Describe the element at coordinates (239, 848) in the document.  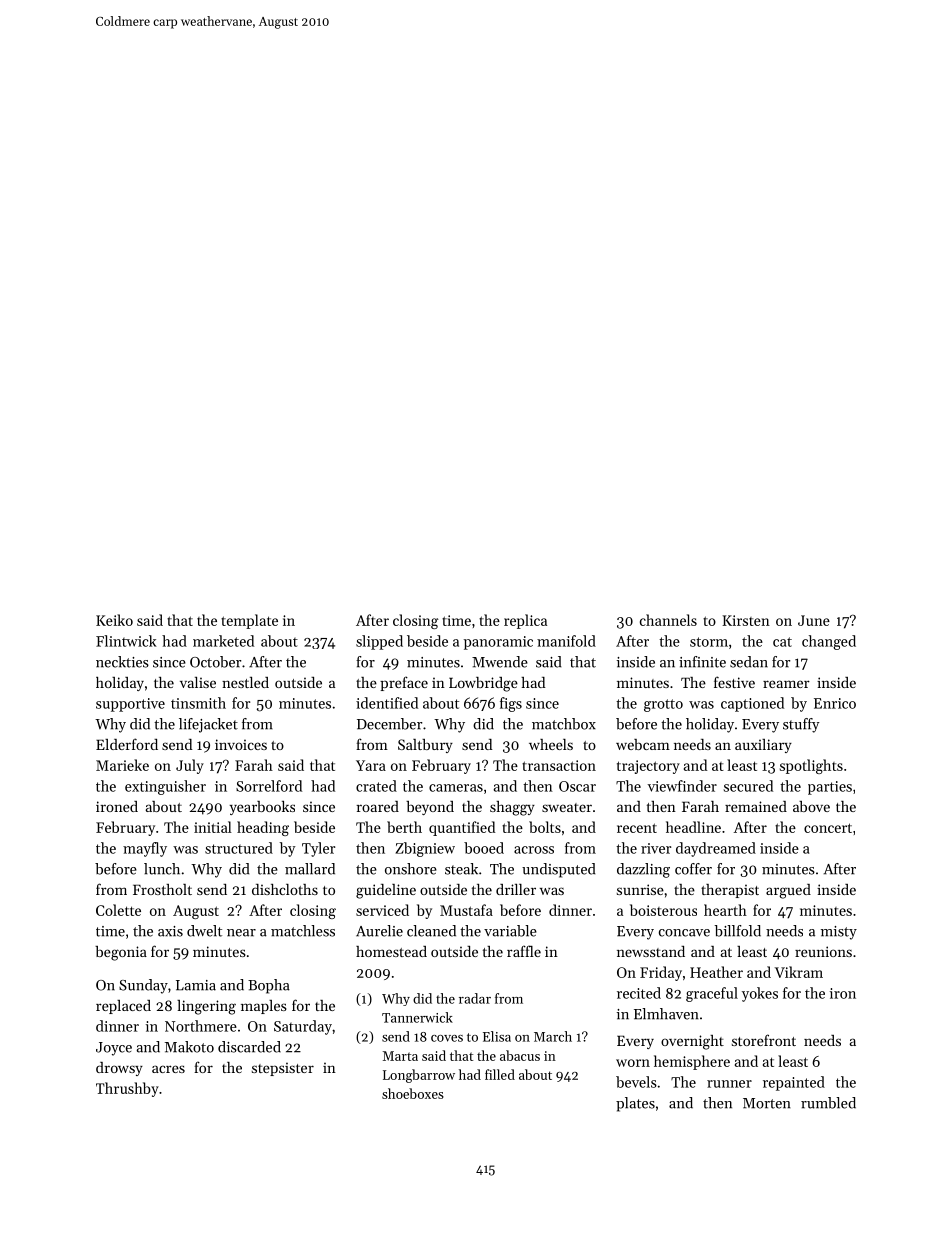
I see `structured` at that location.
